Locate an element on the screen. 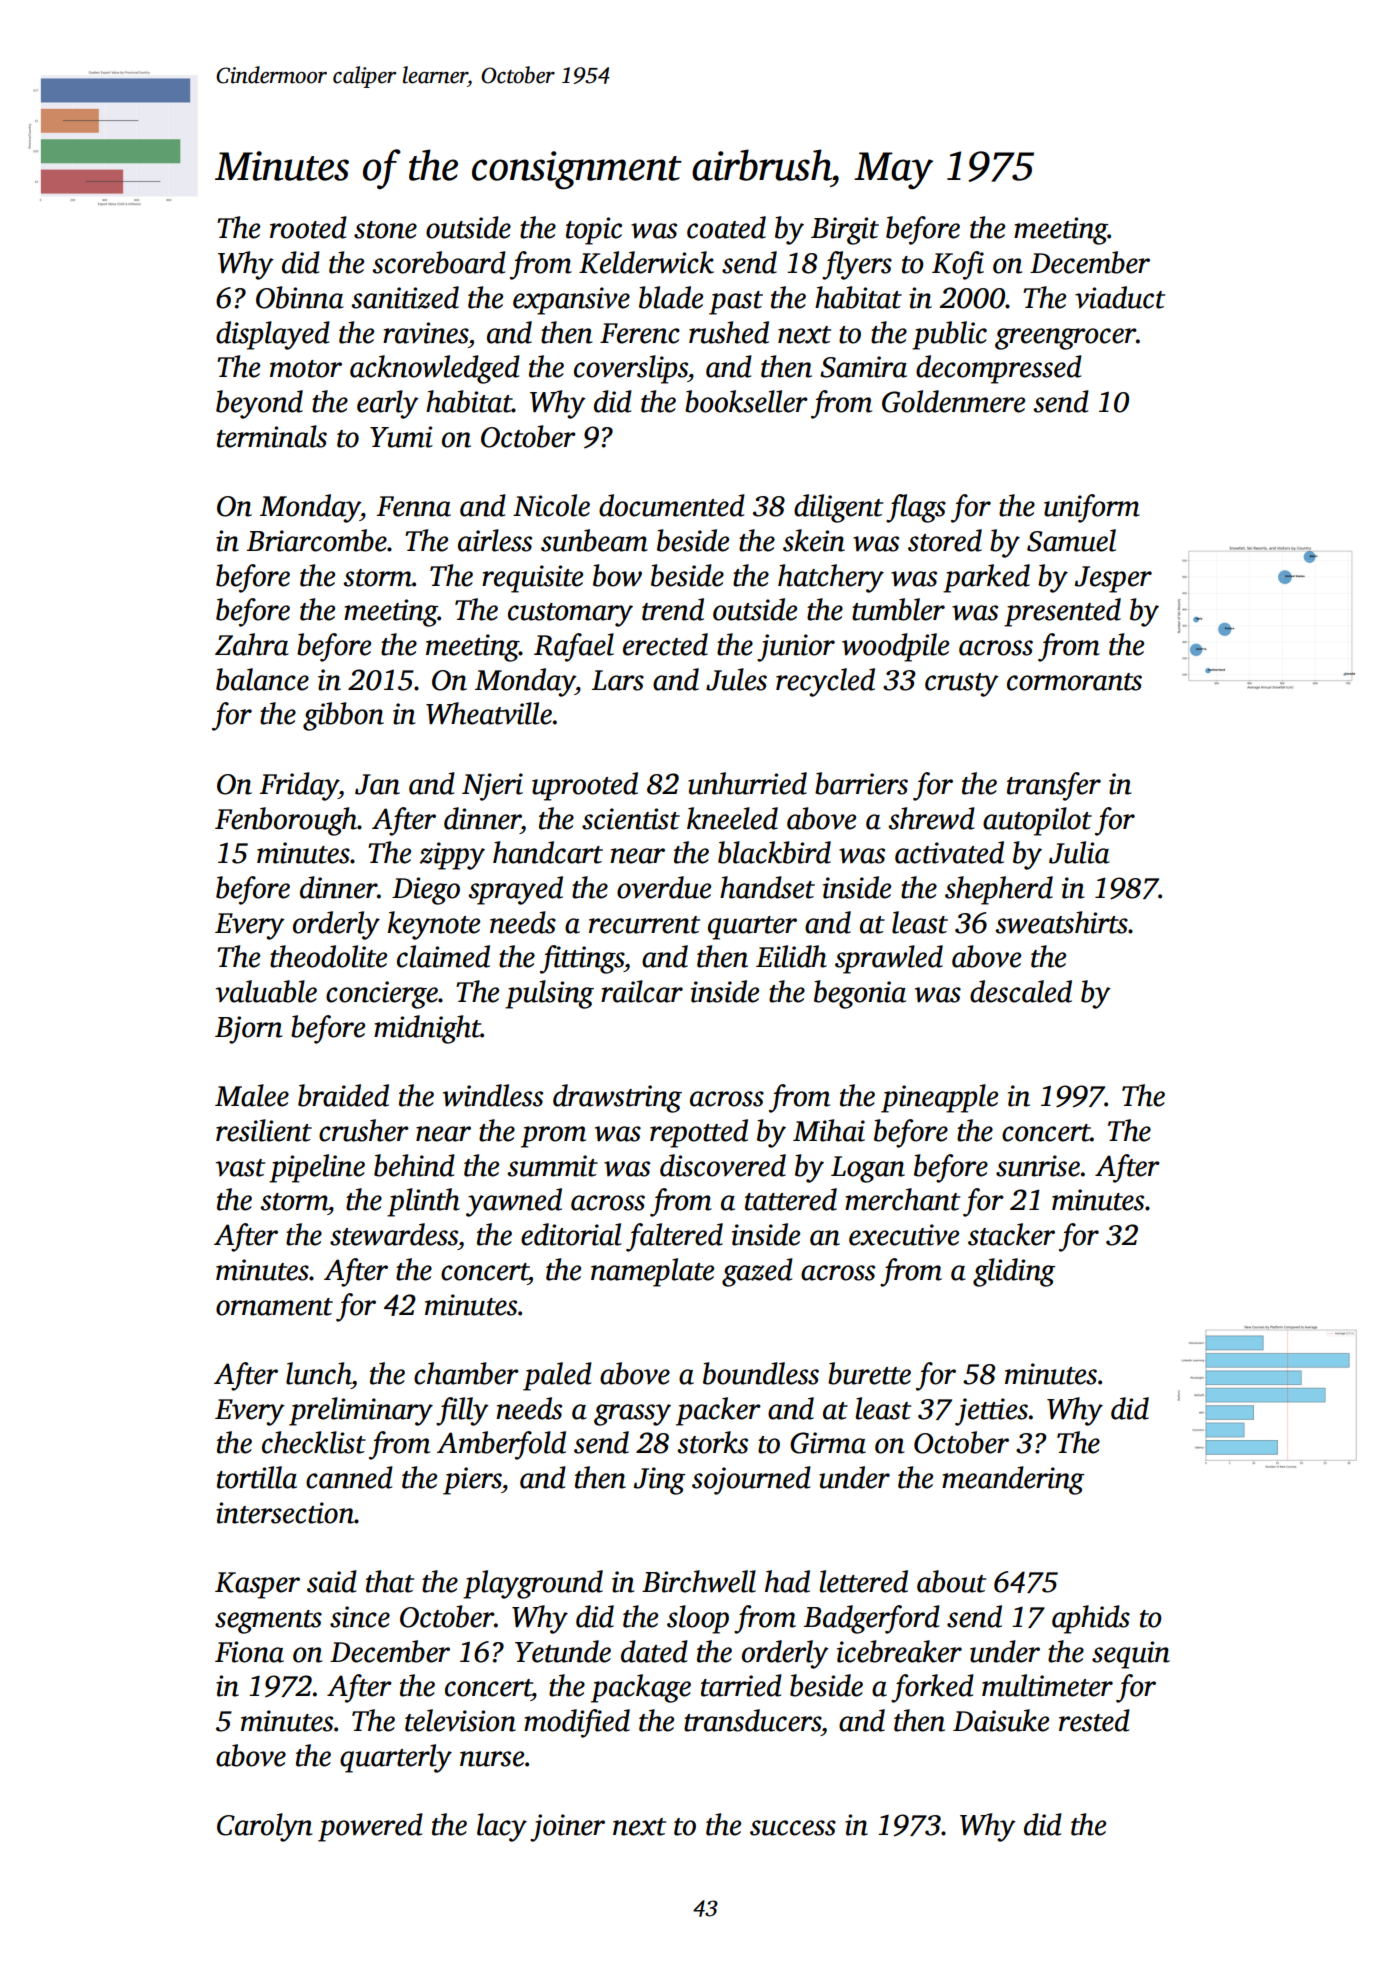 The image size is (1386, 1969). stone is located at coordinates (385, 230).
